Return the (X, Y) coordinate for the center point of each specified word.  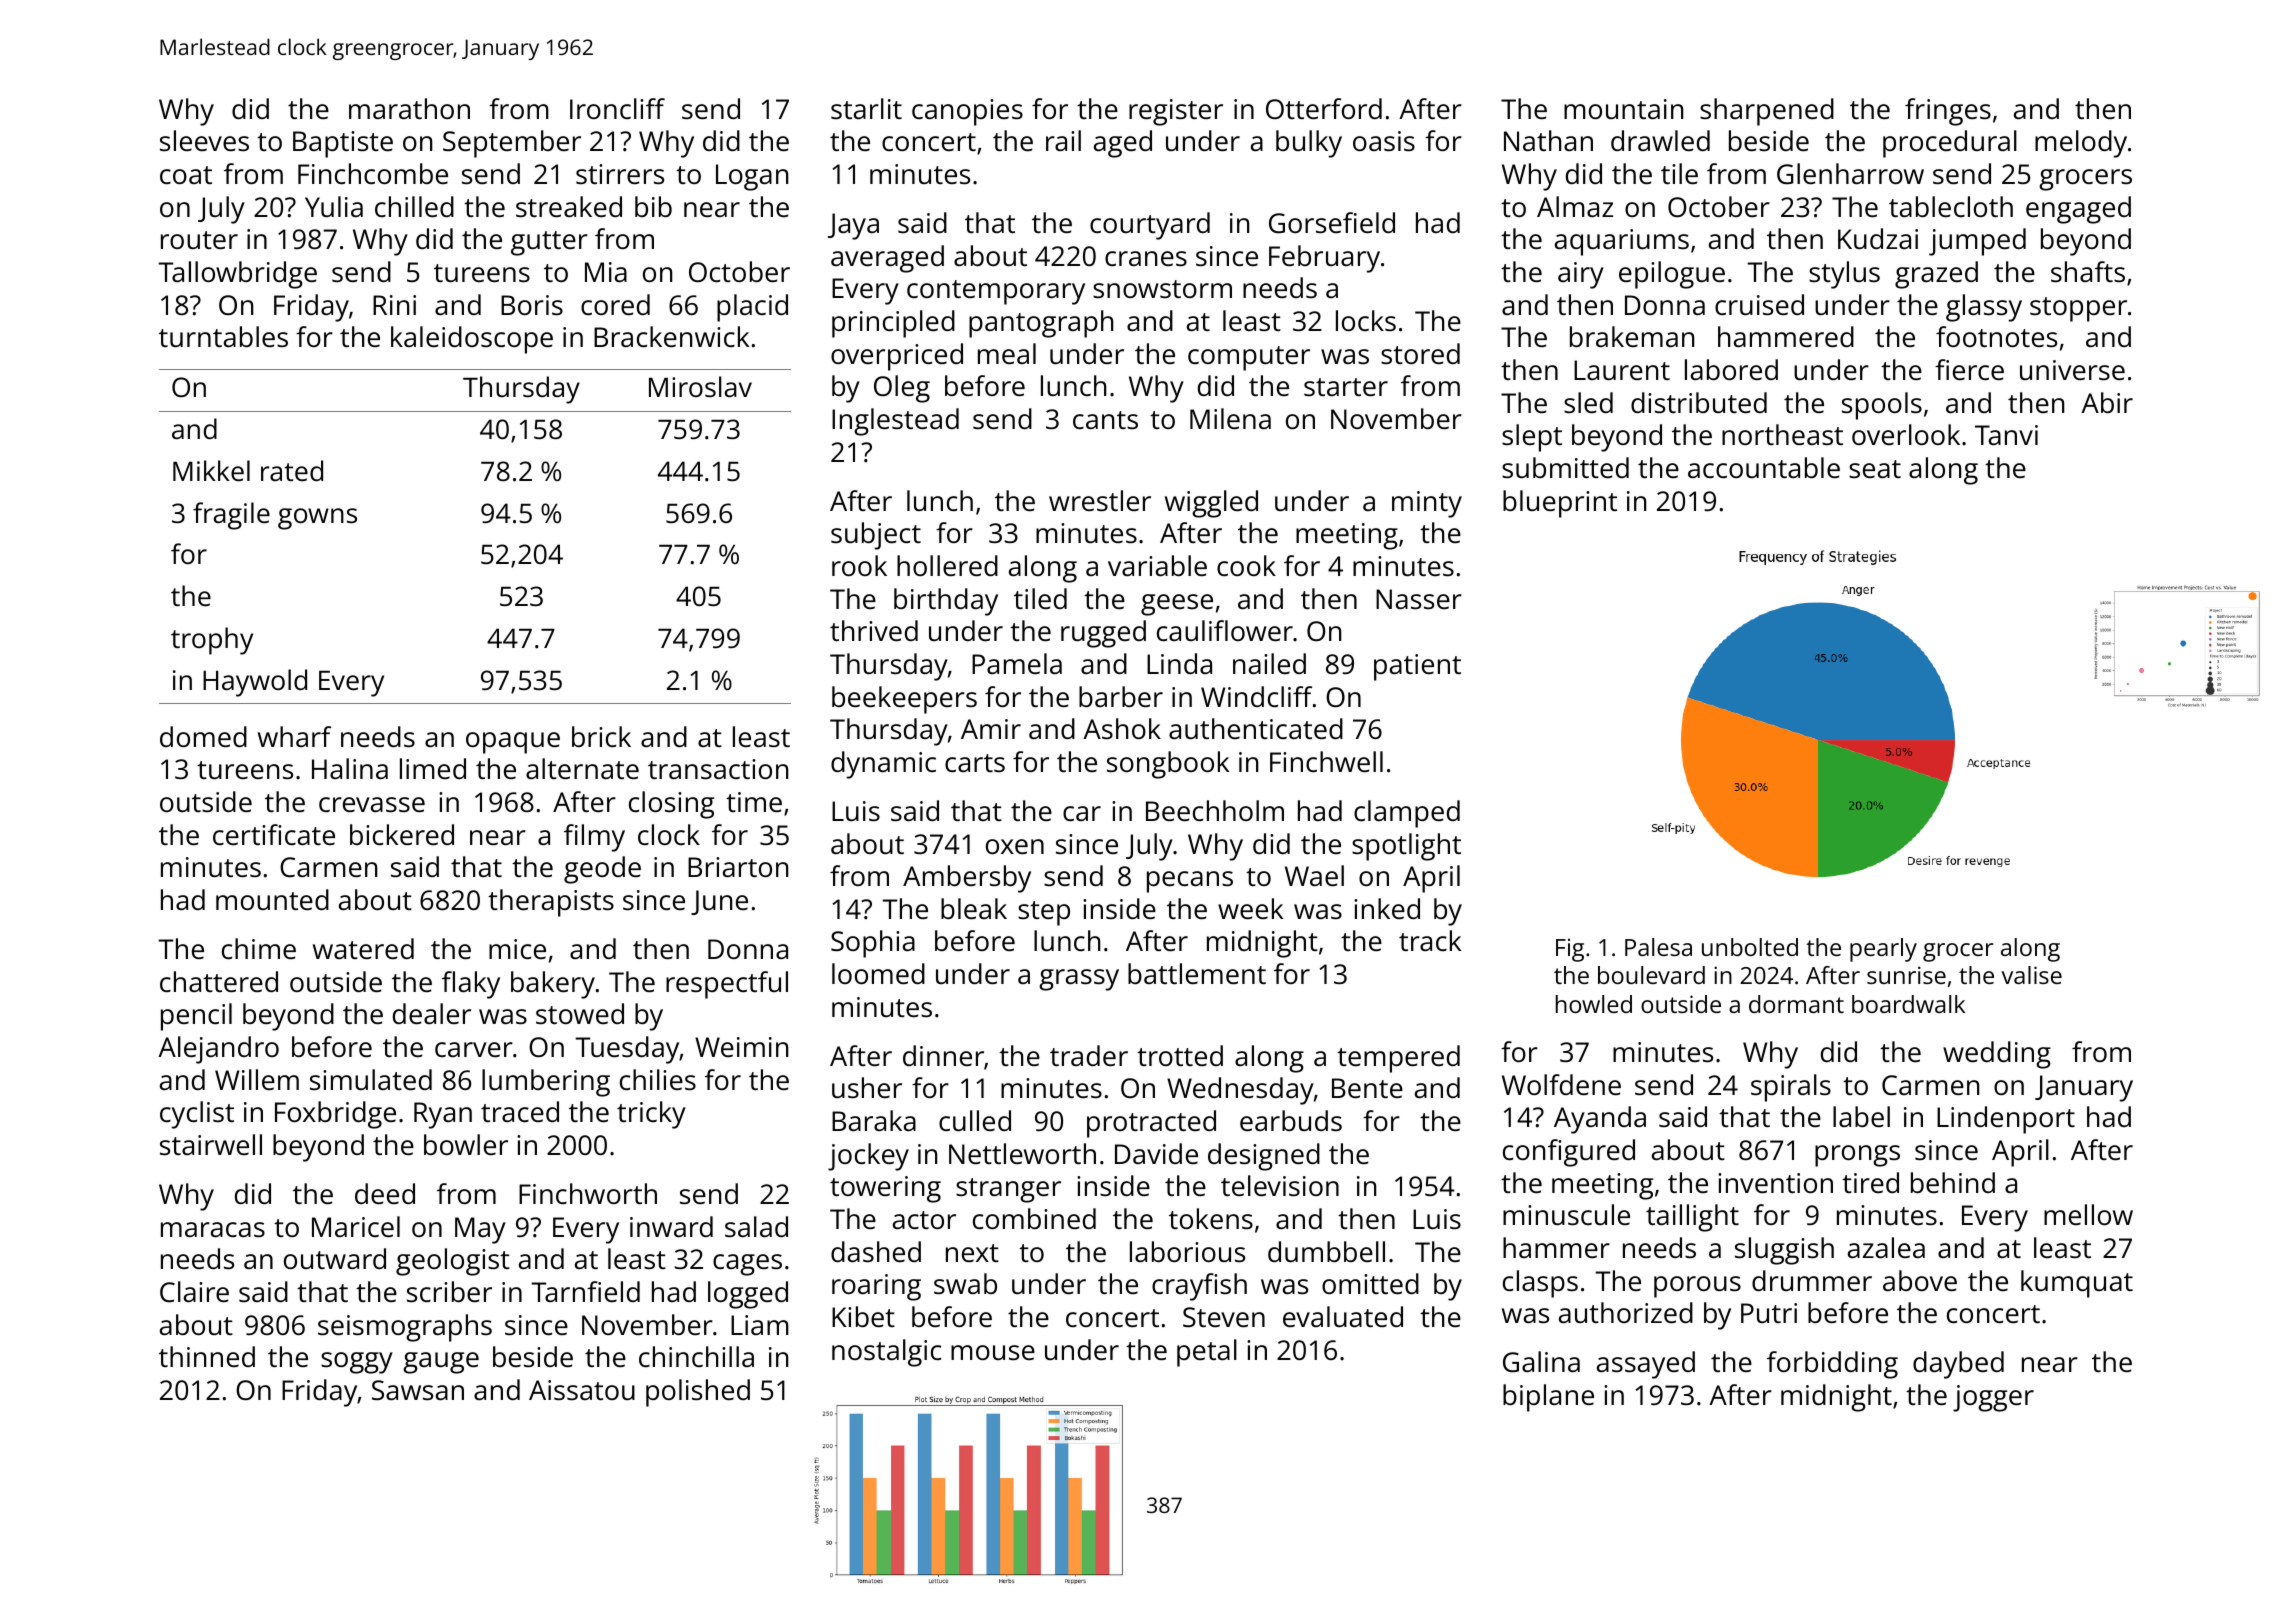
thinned (207, 1356)
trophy (212, 641)
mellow (2088, 1214)
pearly (1883, 950)
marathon (409, 108)
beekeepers (904, 700)
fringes (1948, 112)
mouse (993, 1353)
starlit (866, 108)
